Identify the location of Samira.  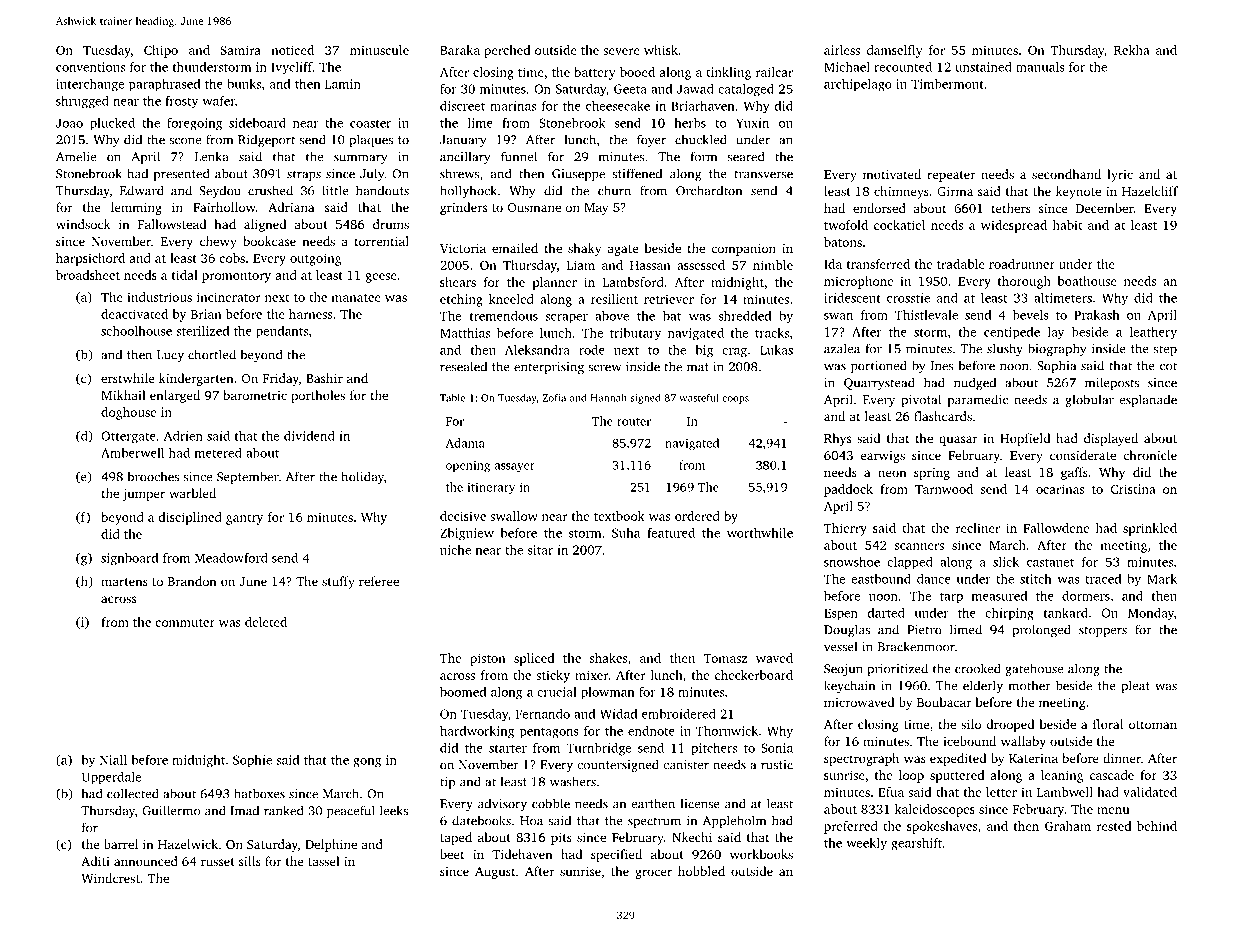
(241, 50).
